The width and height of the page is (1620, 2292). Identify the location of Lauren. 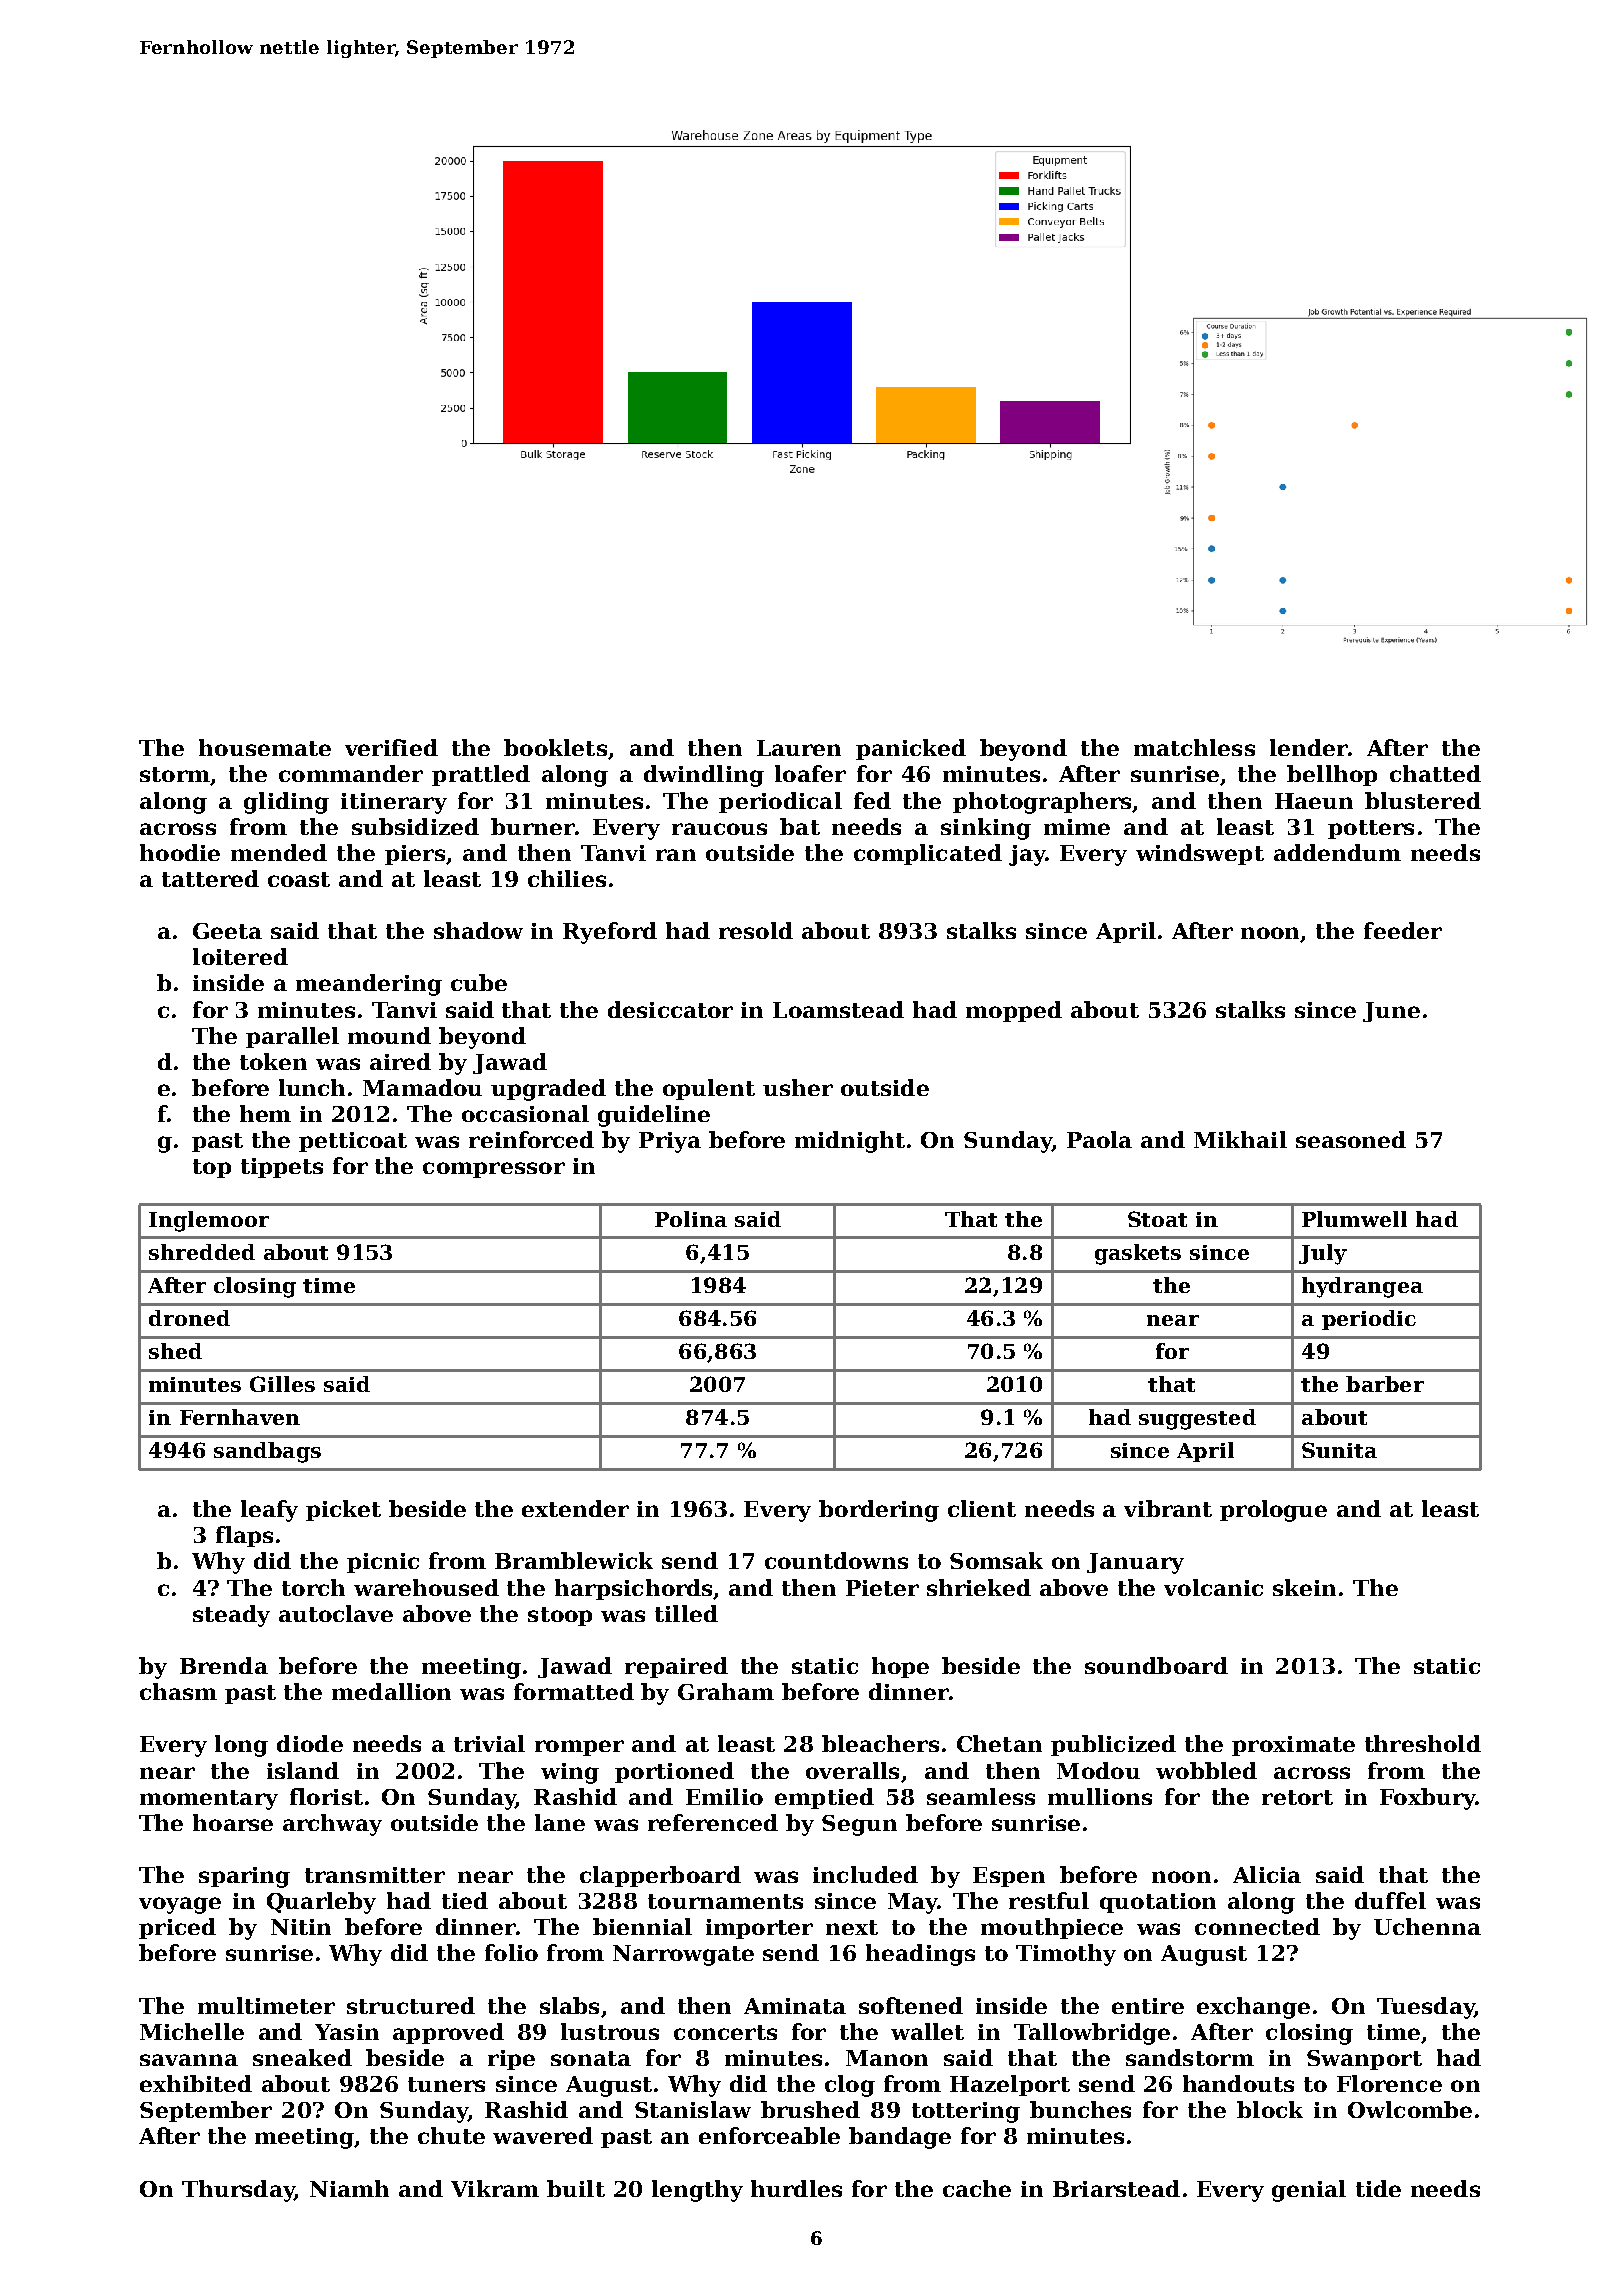
(799, 748).
